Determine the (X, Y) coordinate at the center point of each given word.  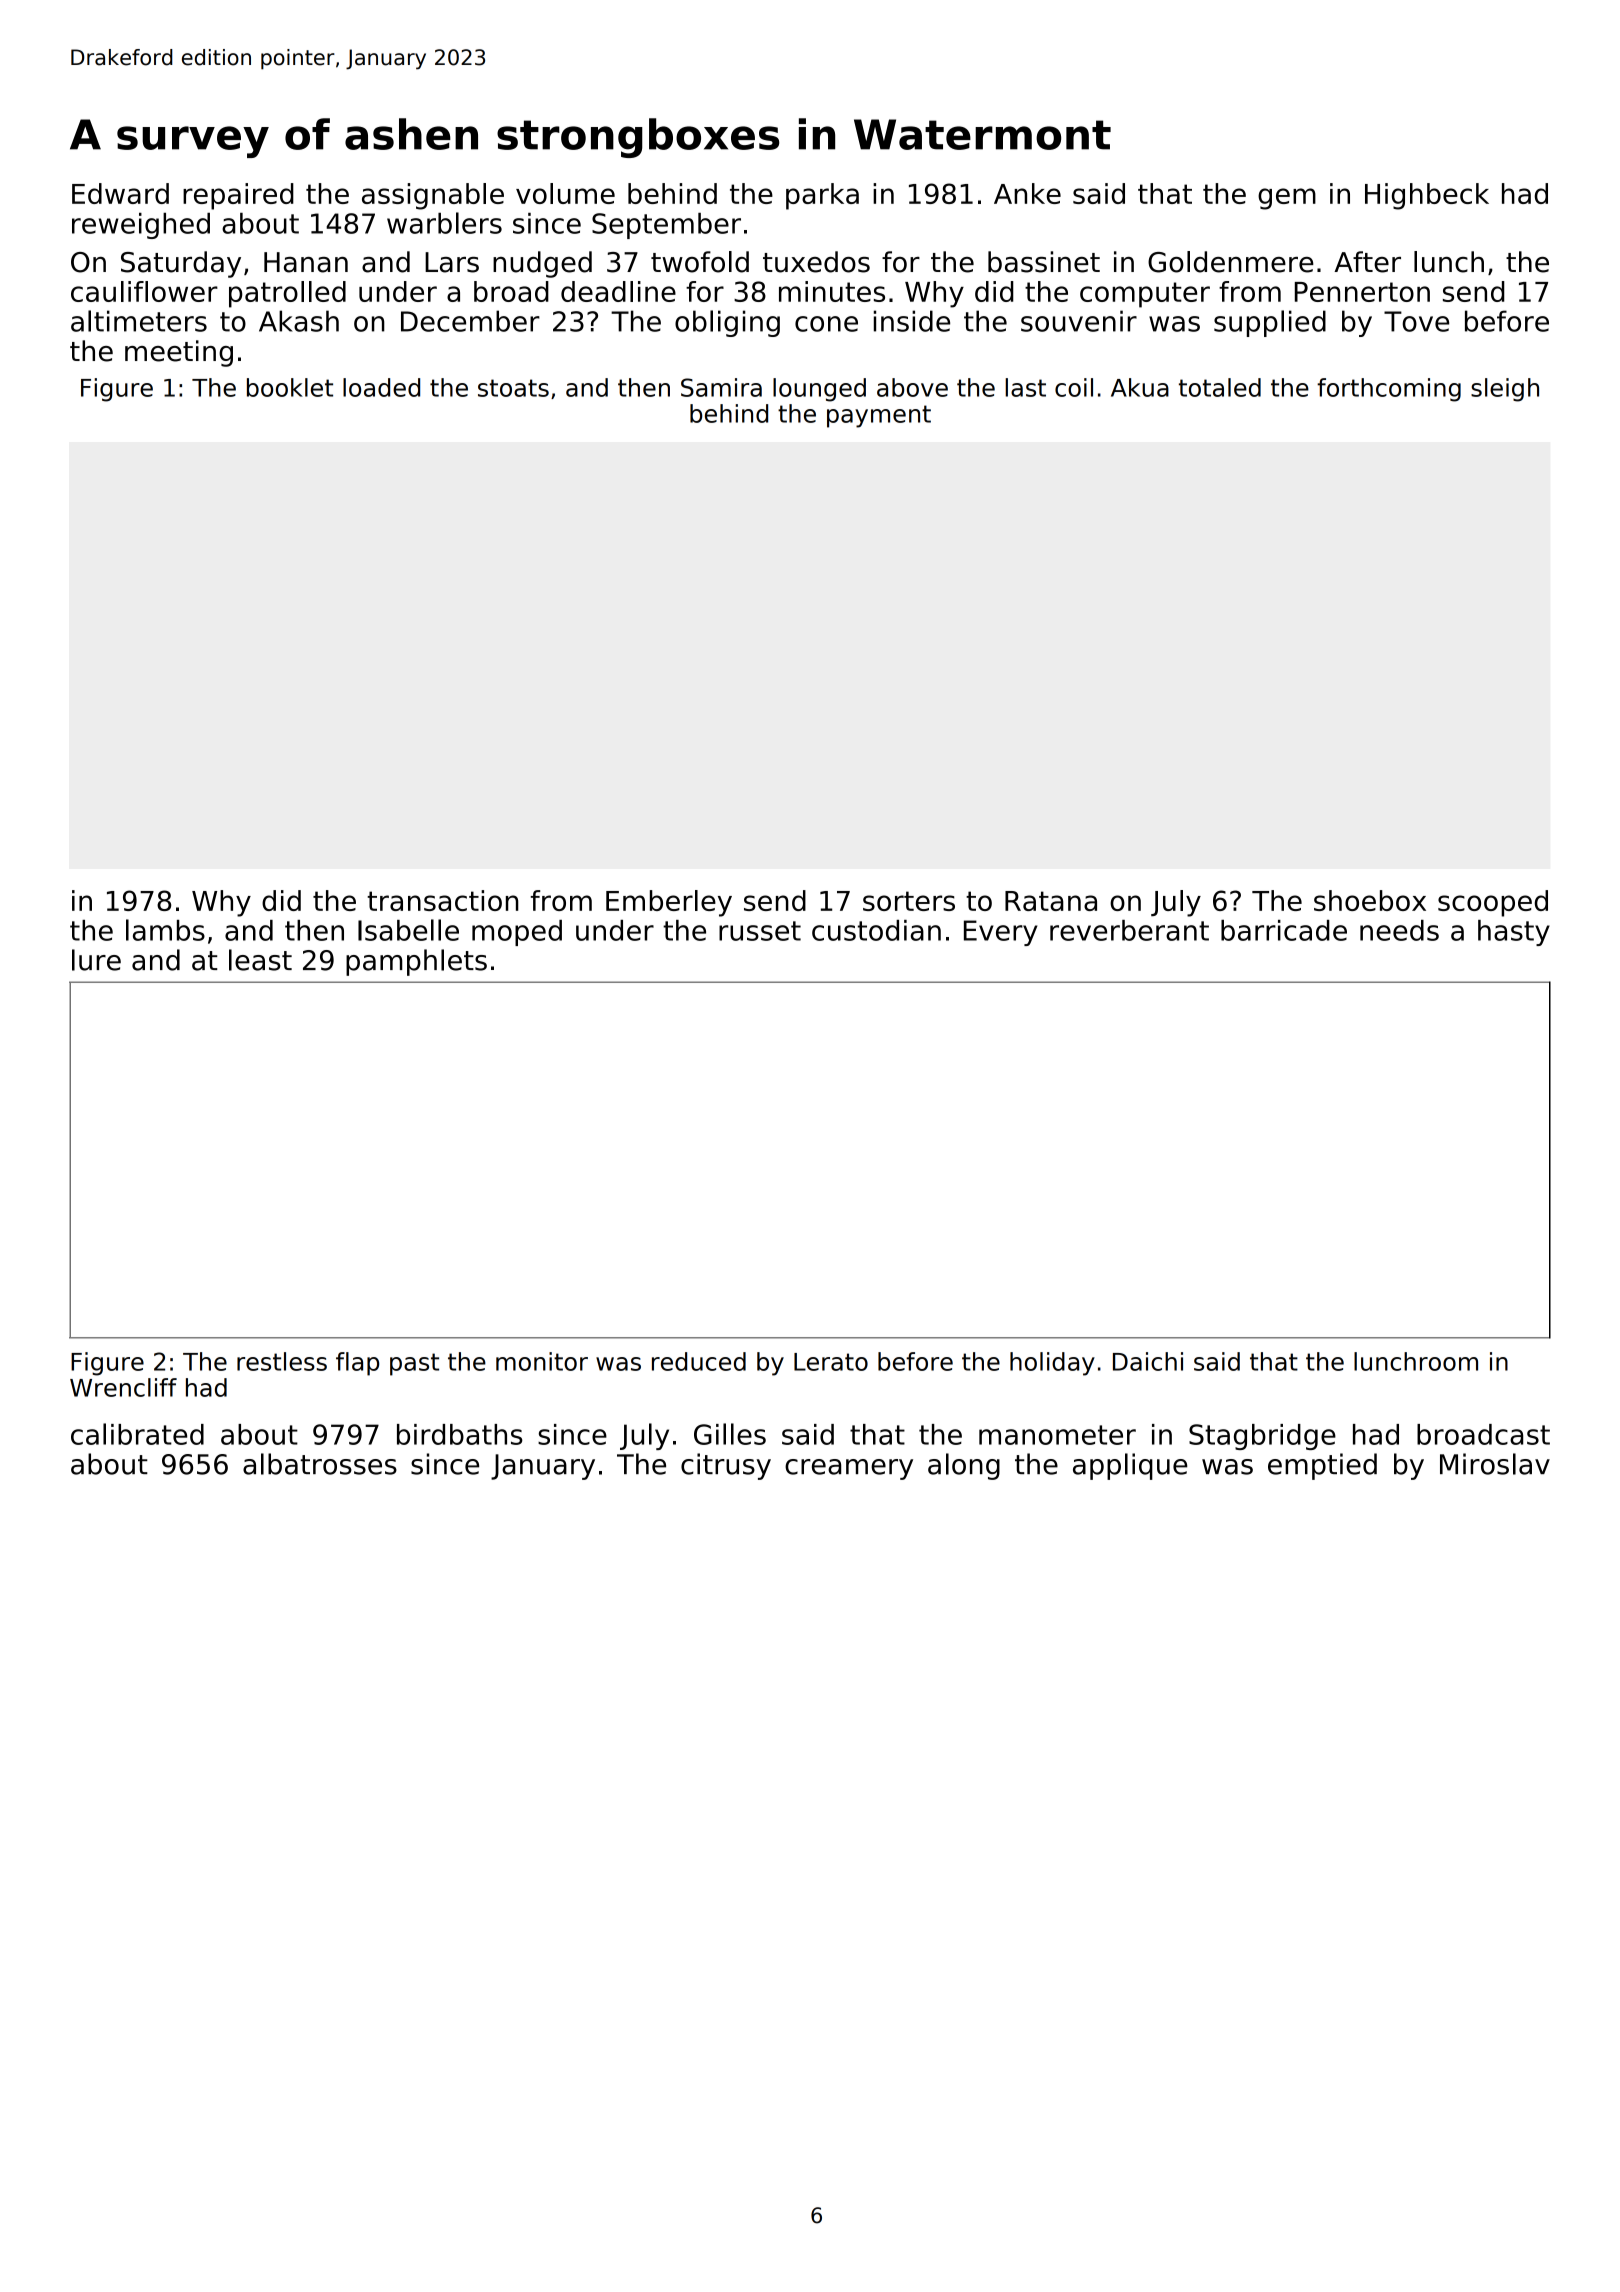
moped (517, 933)
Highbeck (1427, 196)
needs (1399, 930)
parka (822, 196)
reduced (699, 1361)
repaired (238, 196)
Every (1000, 933)
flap (357, 1364)
